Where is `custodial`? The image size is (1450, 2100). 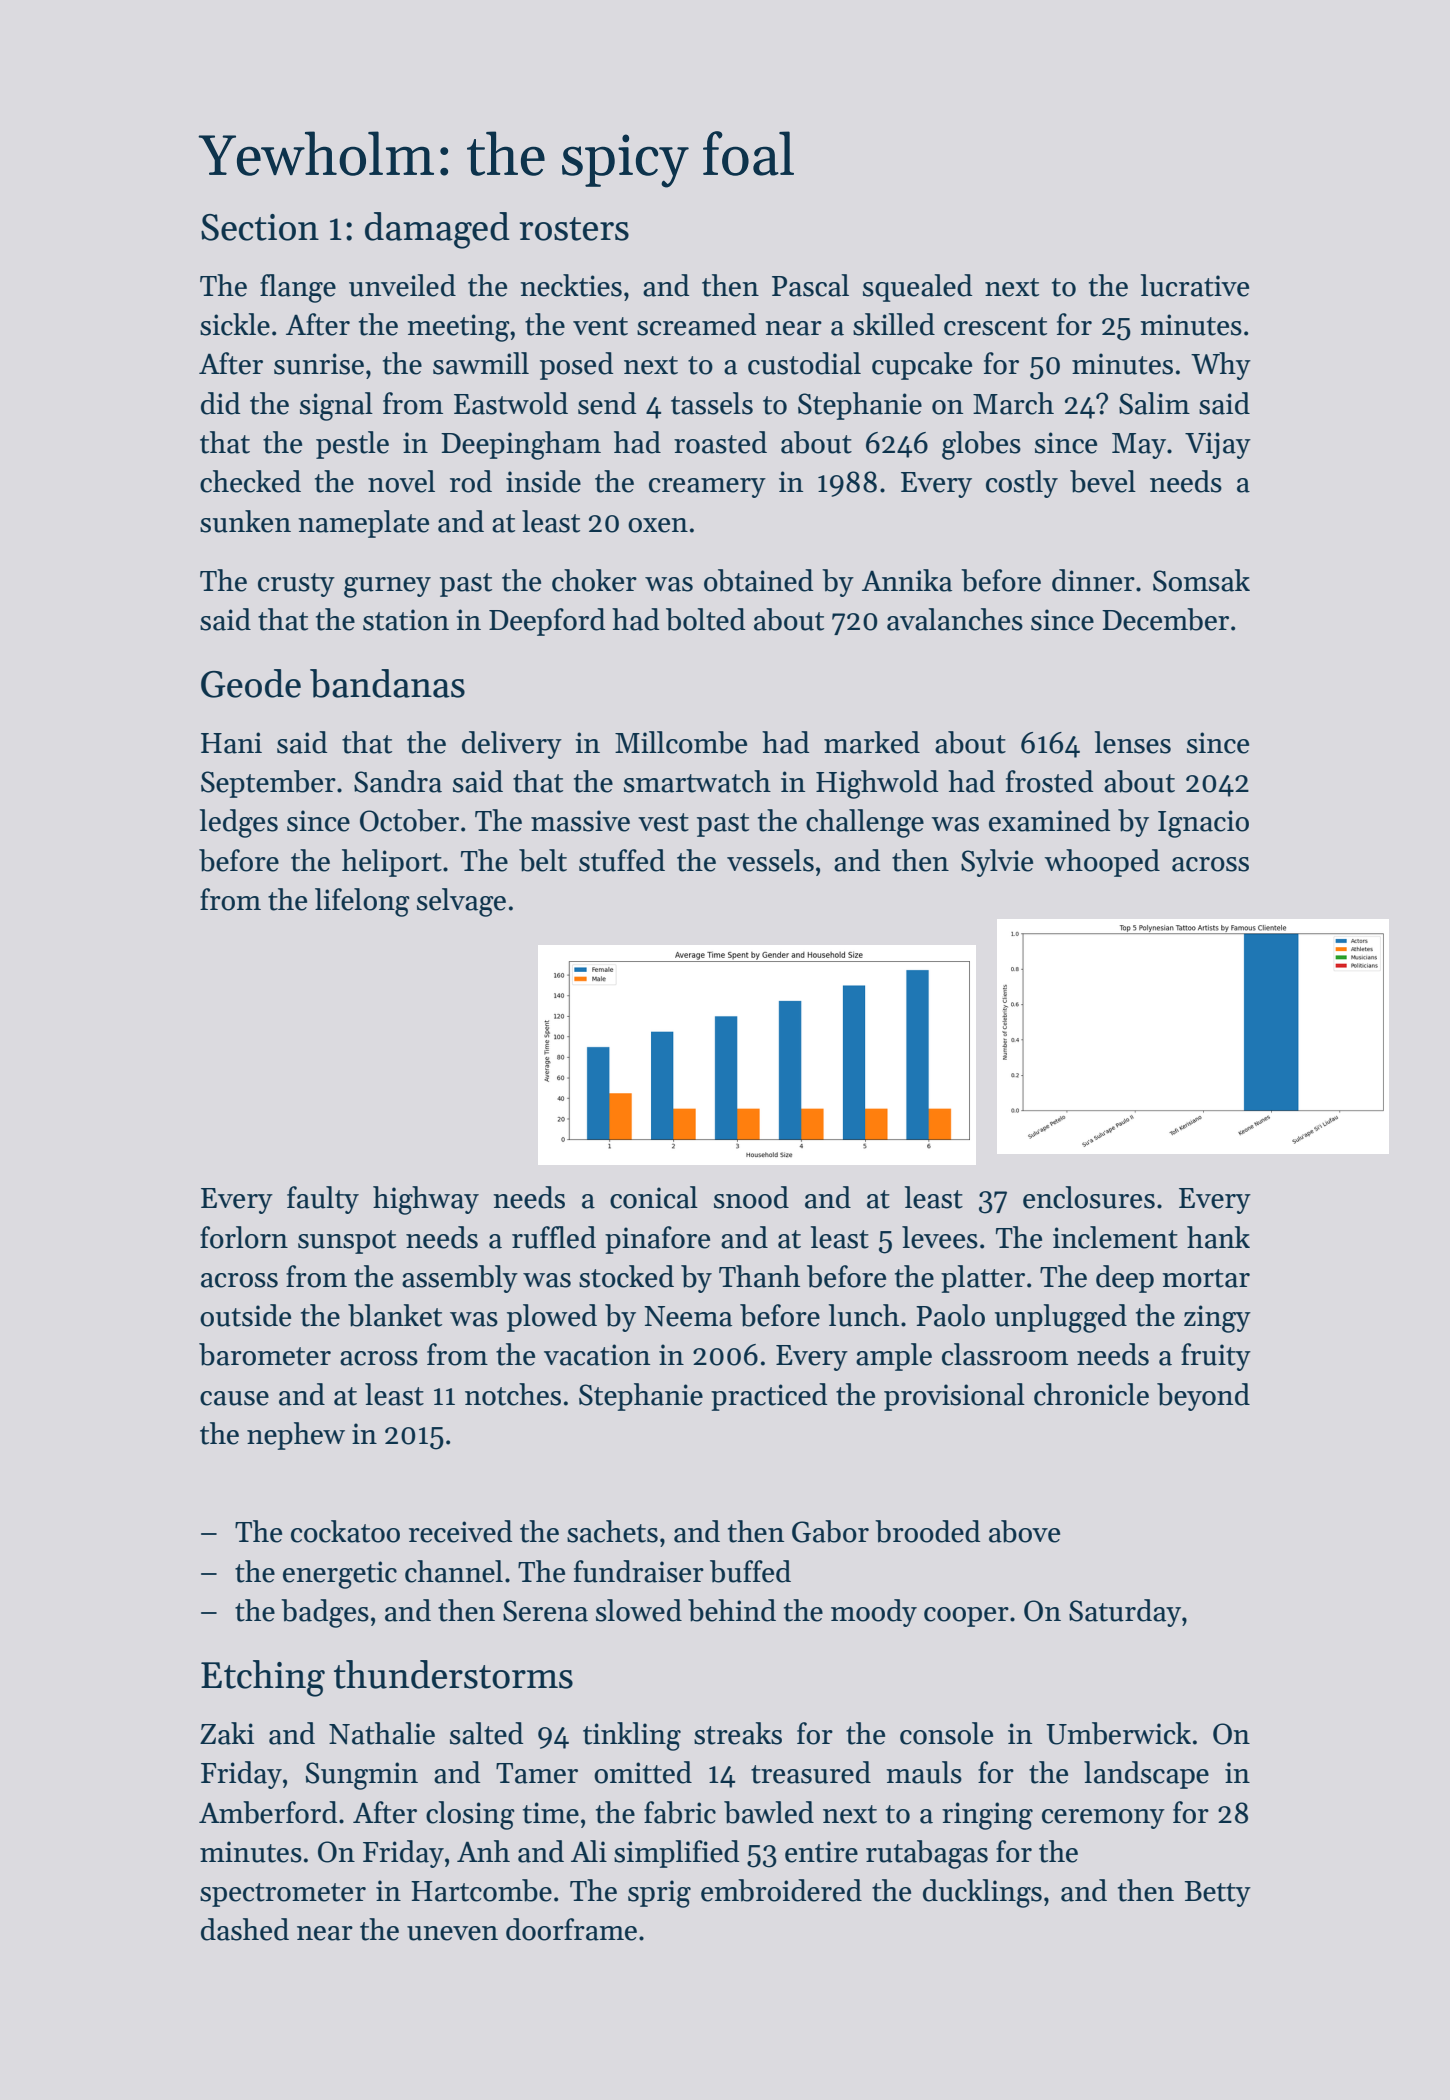 custodial is located at coordinates (804, 363).
